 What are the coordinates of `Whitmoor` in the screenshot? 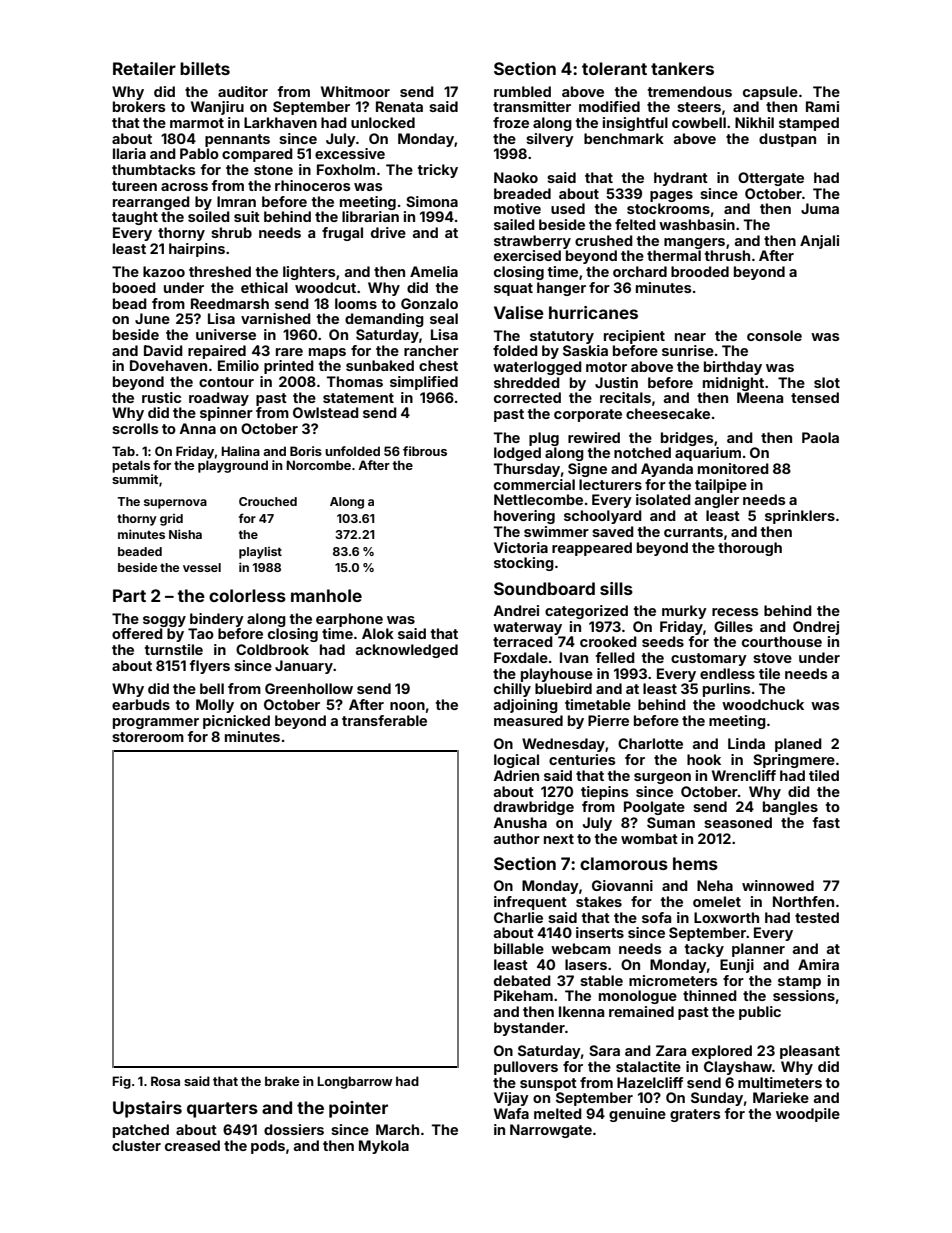 It's located at (355, 91).
